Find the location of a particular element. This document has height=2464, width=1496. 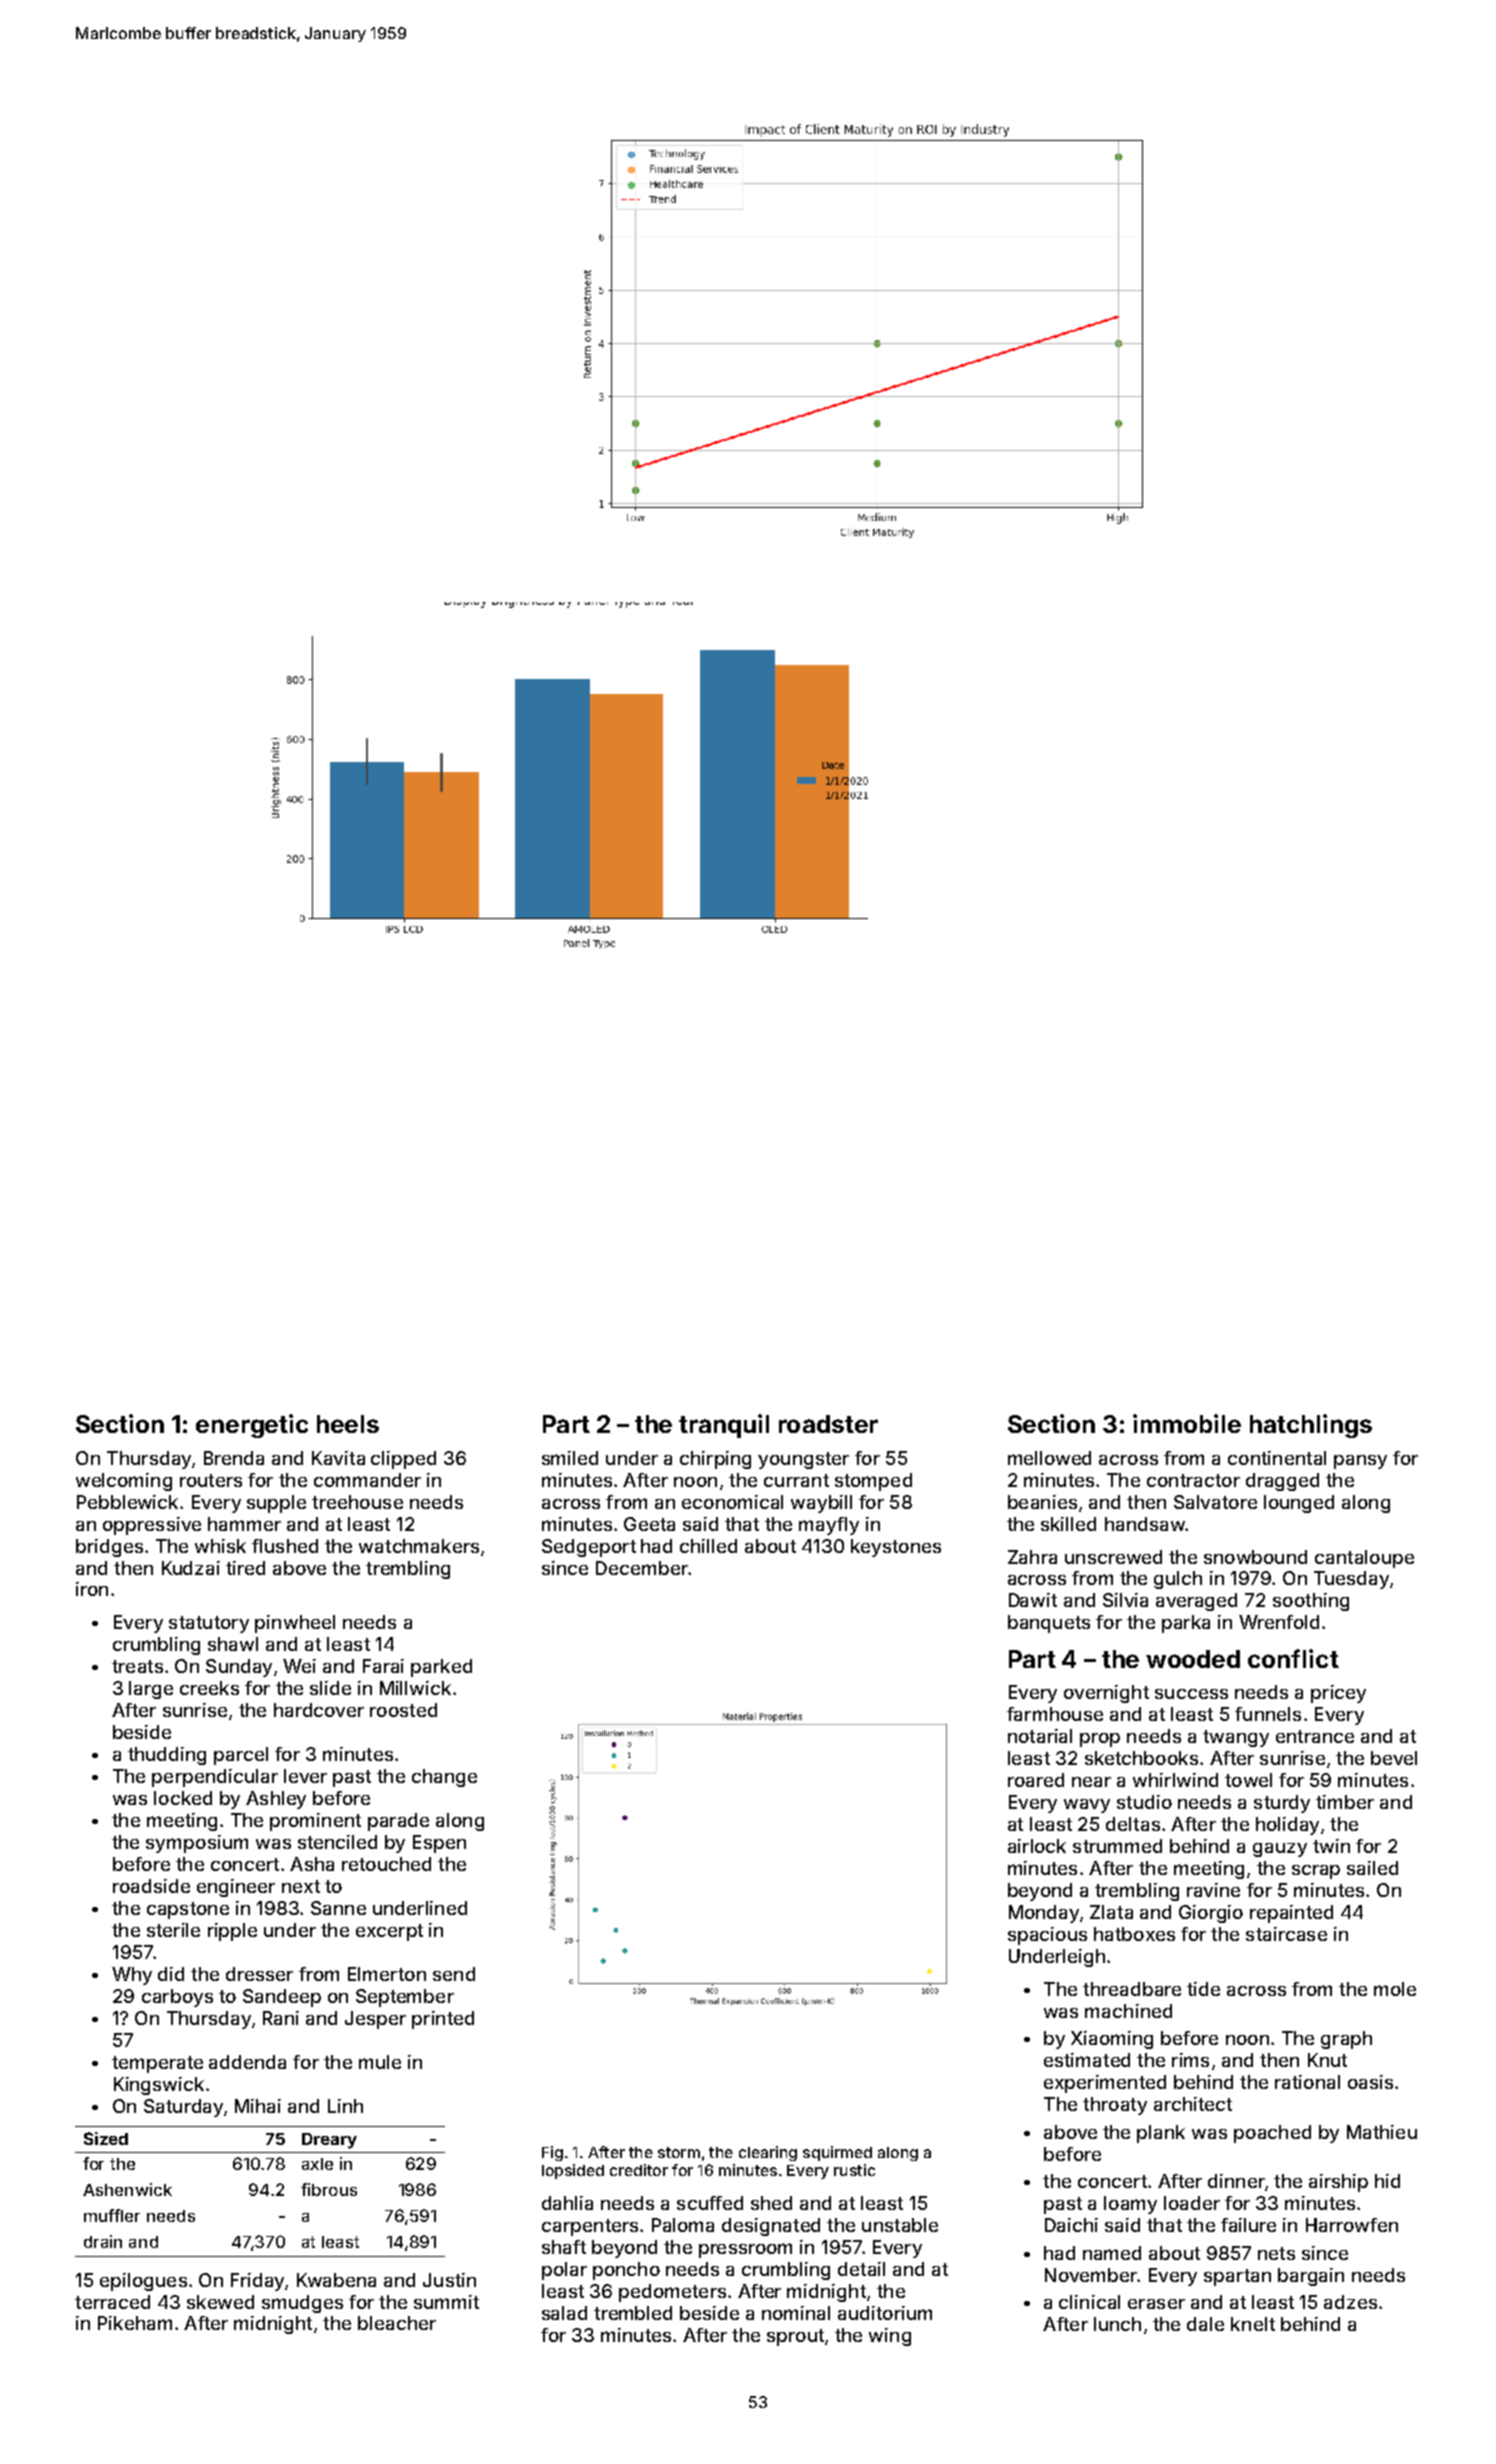

airlock is located at coordinates (1037, 1846).
